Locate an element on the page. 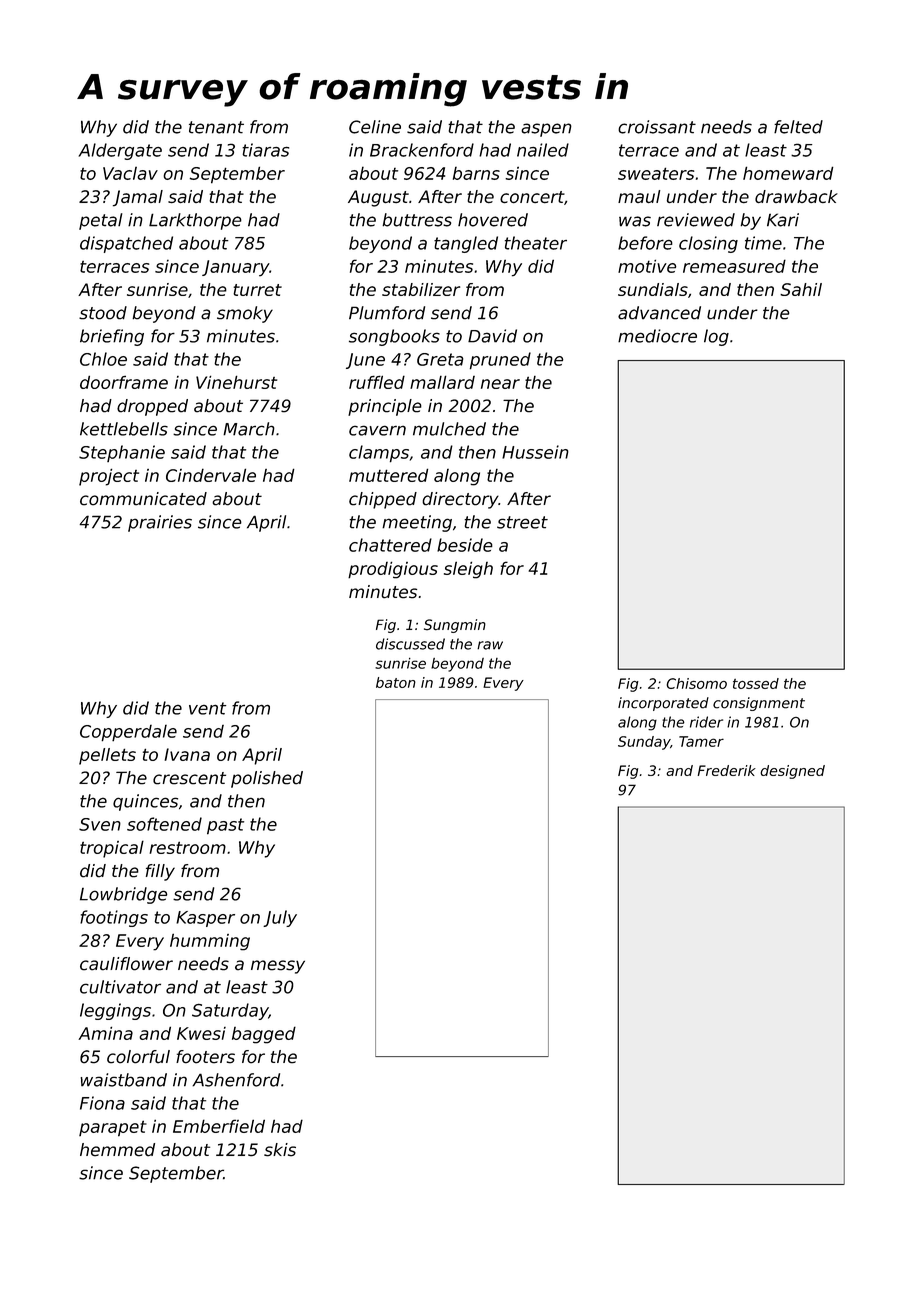 This document has width=924, height=1308. Emberfield is located at coordinates (219, 1126).
